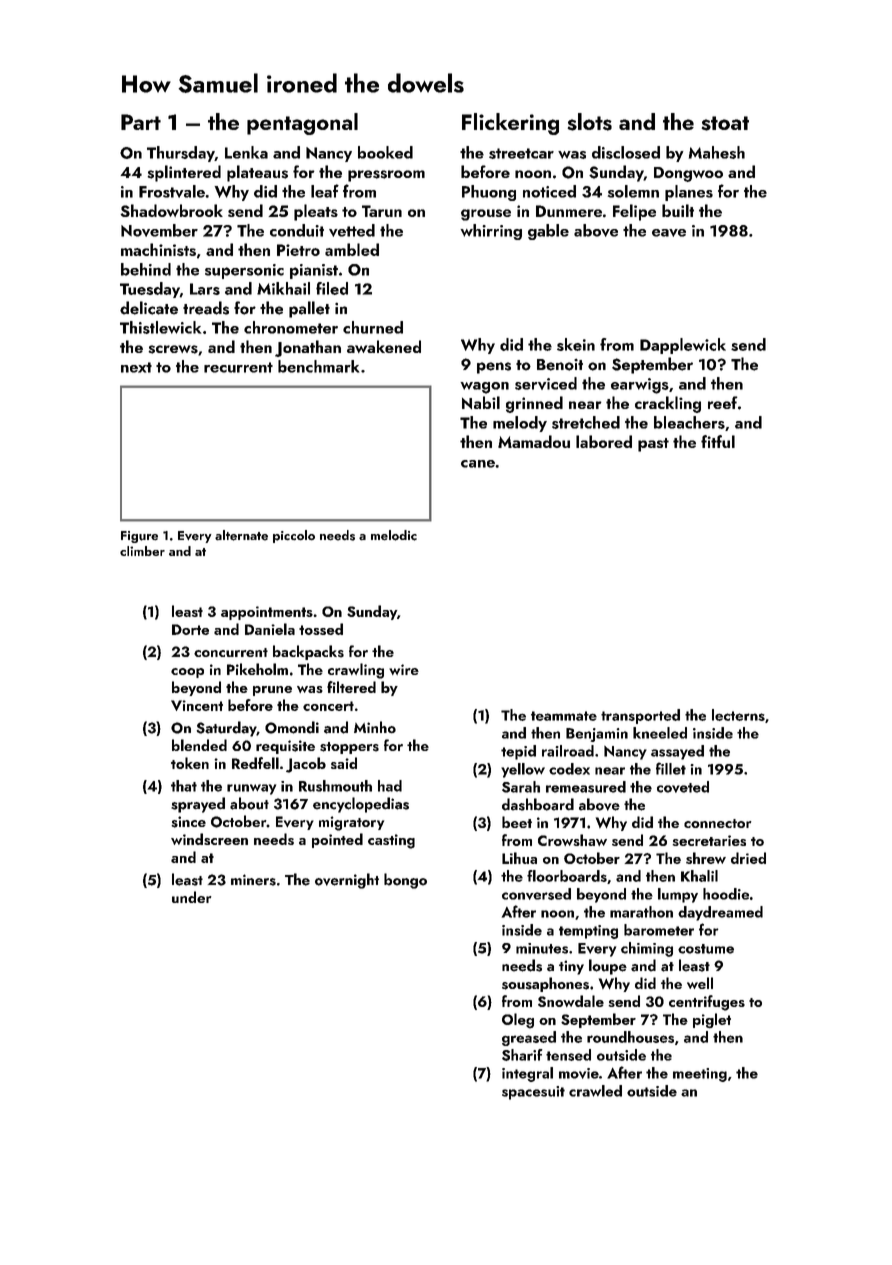 Image resolution: width=892 pixels, height=1265 pixels. What do you see at coordinates (653, 445) in the screenshot?
I see `past` at bounding box center [653, 445].
